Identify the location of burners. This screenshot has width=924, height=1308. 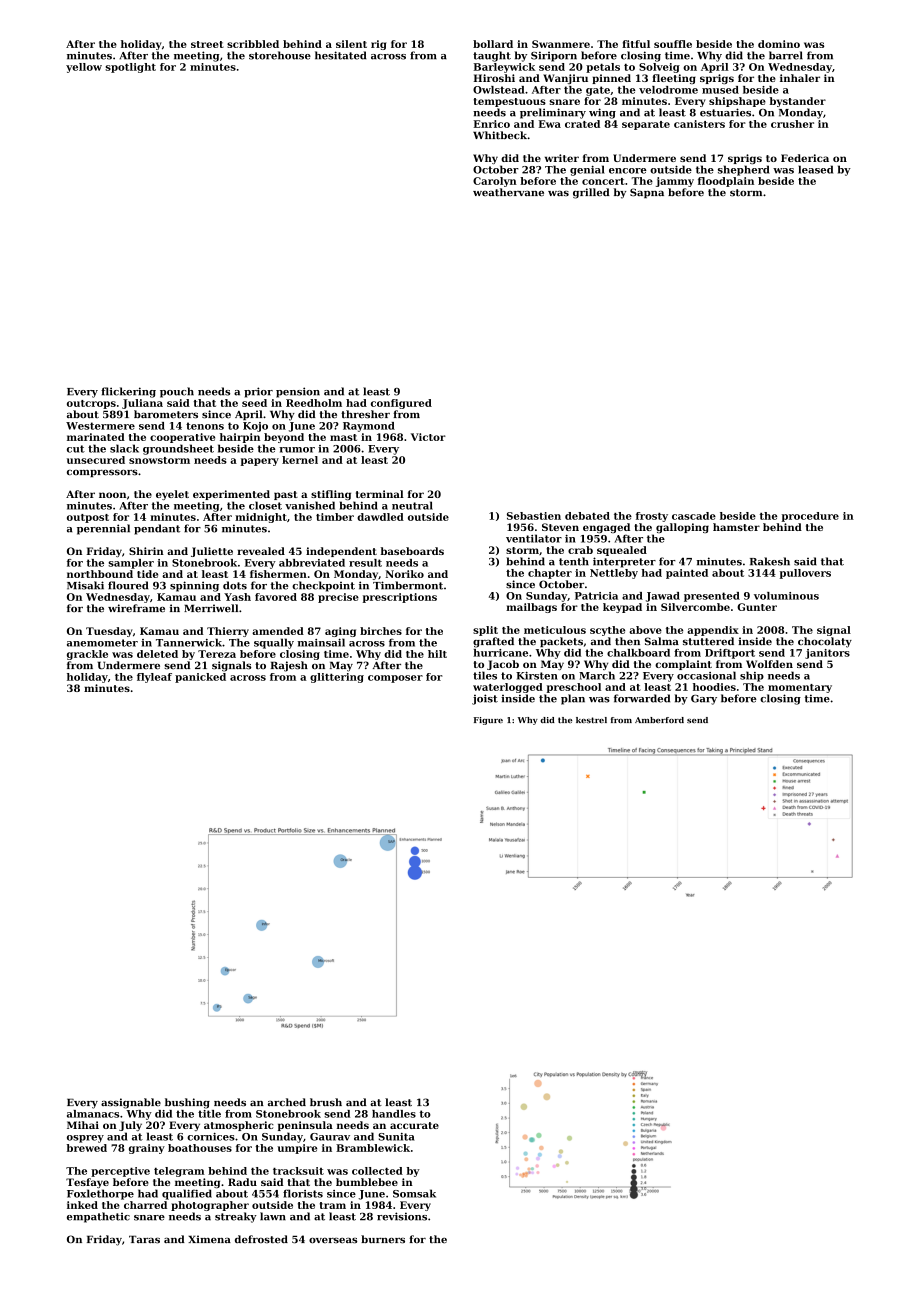
(383, 1239).
